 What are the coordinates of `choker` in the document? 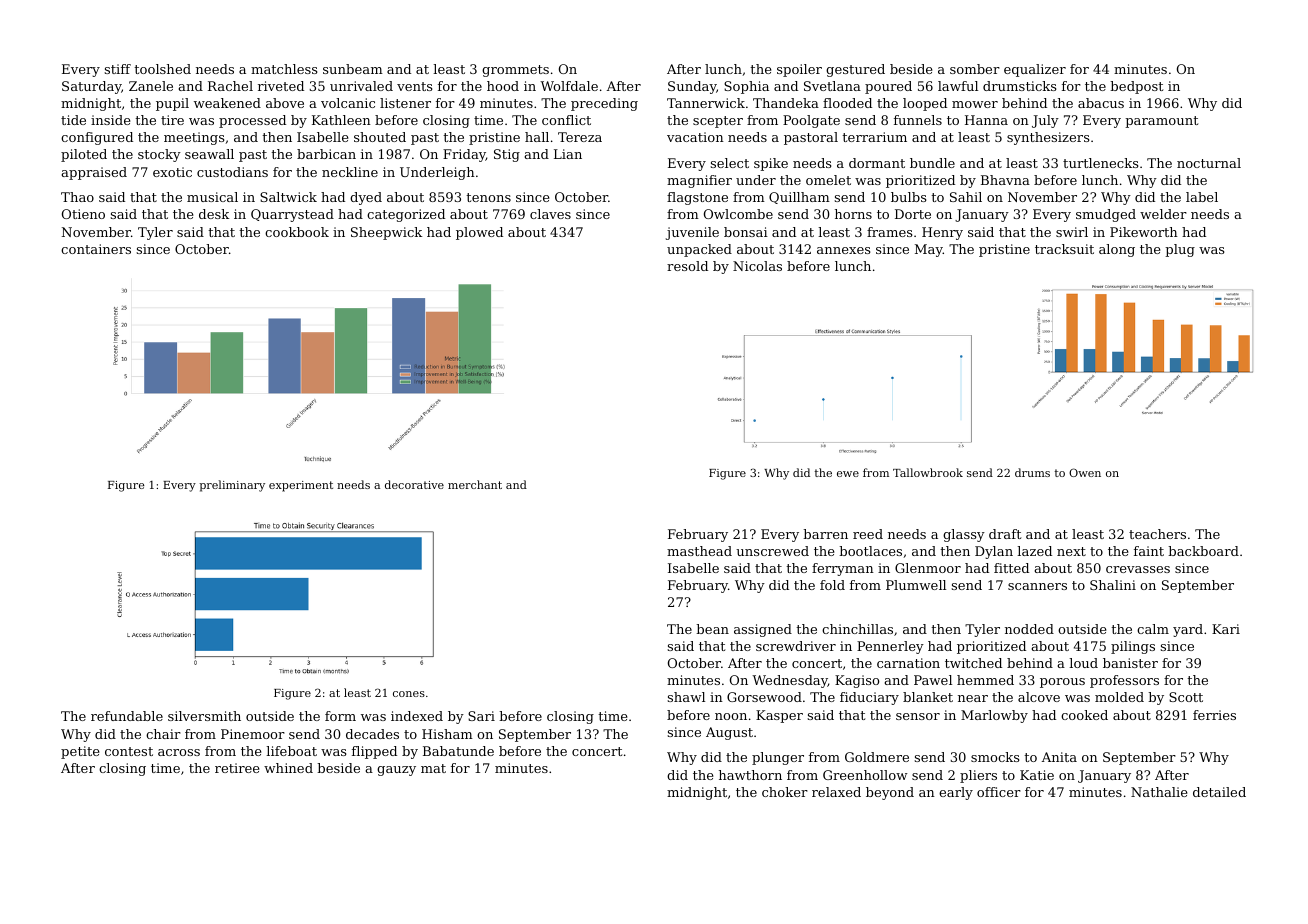 It's located at (785, 792).
